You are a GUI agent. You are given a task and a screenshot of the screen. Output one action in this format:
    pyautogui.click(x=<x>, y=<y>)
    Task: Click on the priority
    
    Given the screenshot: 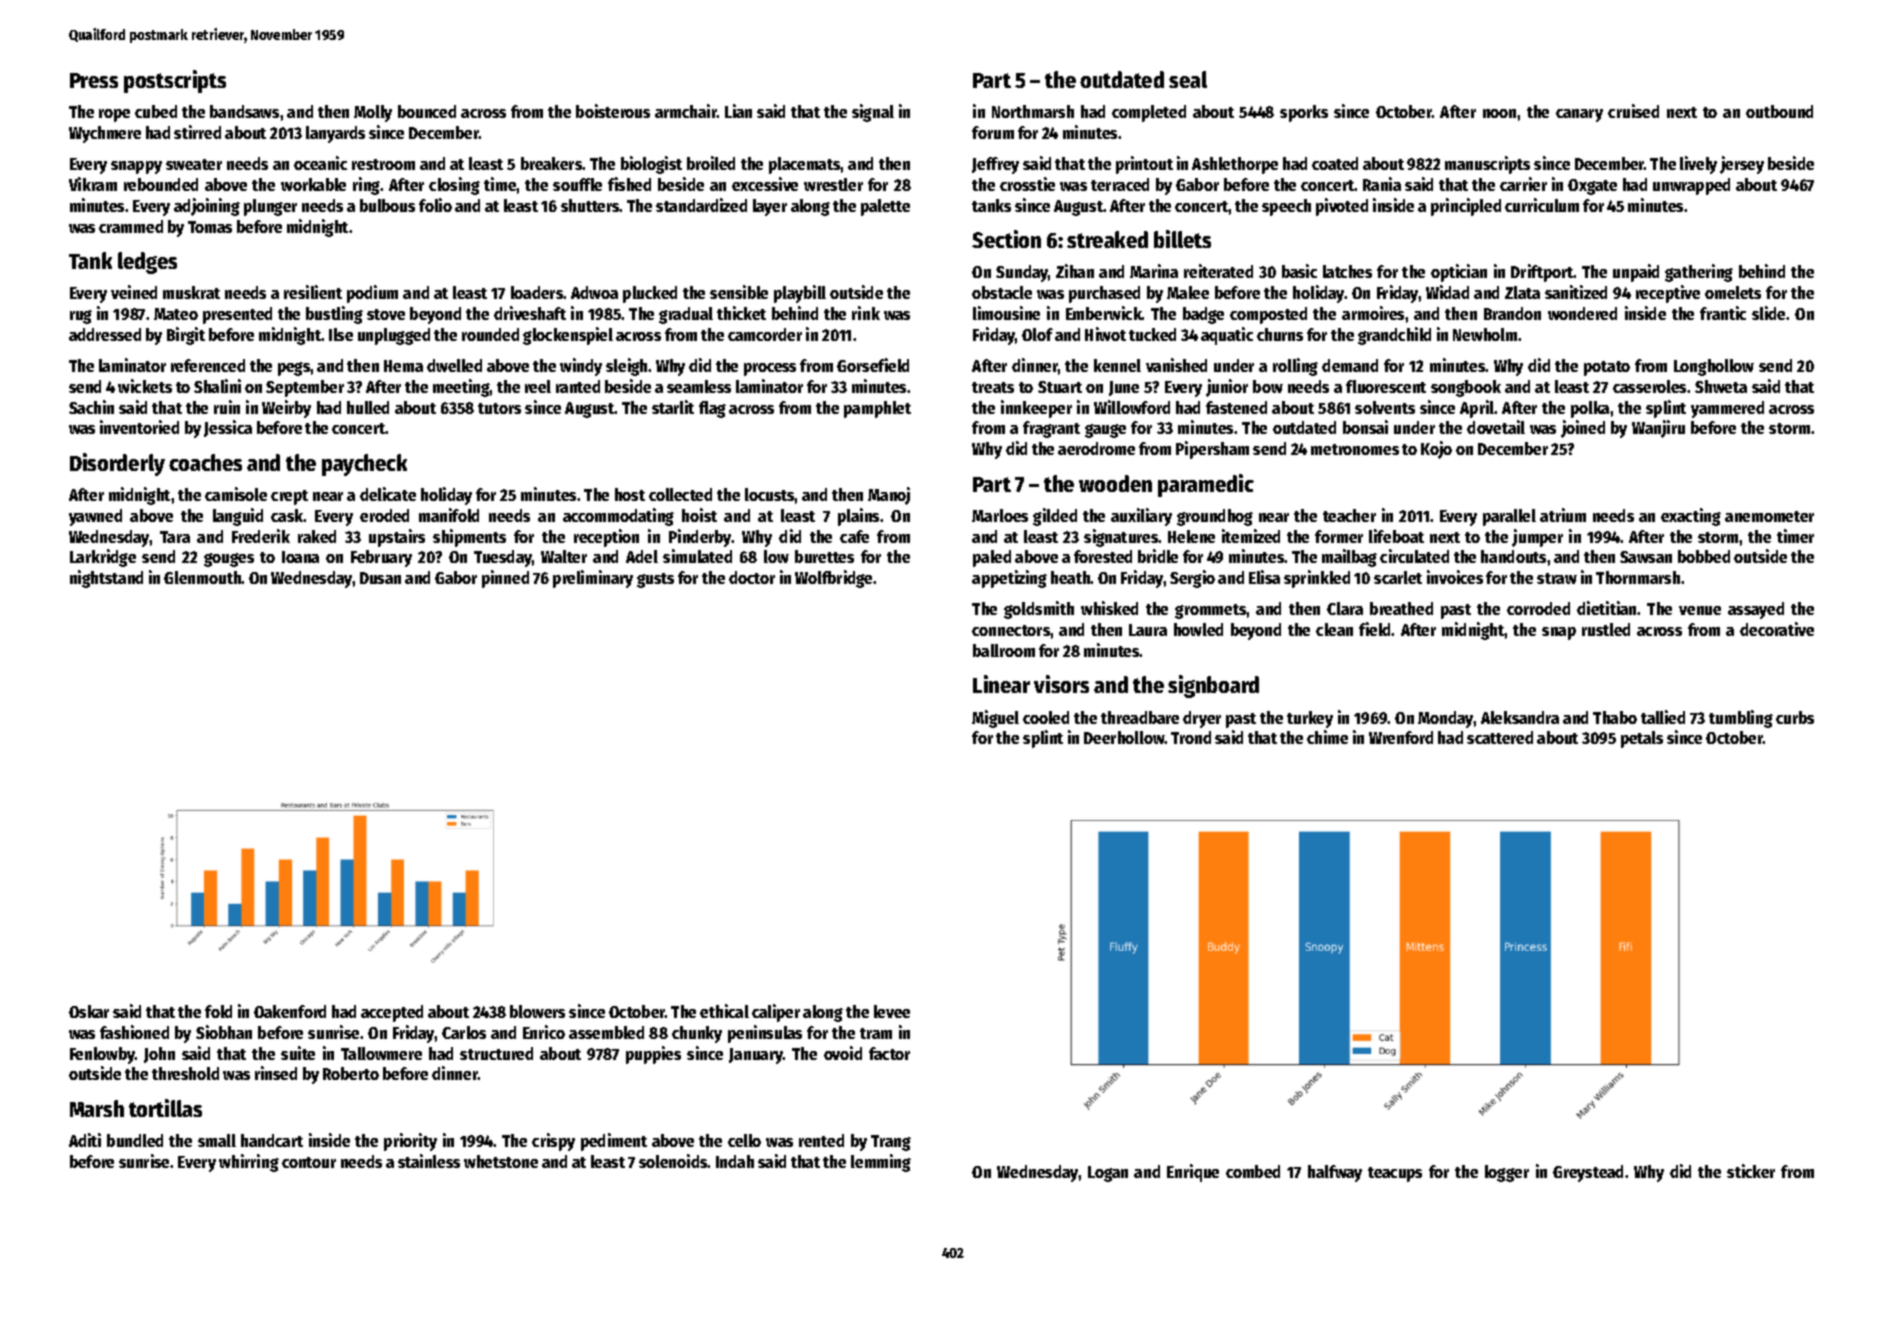 What is the action you would take?
    pyautogui.click(x=410, y=1142)
